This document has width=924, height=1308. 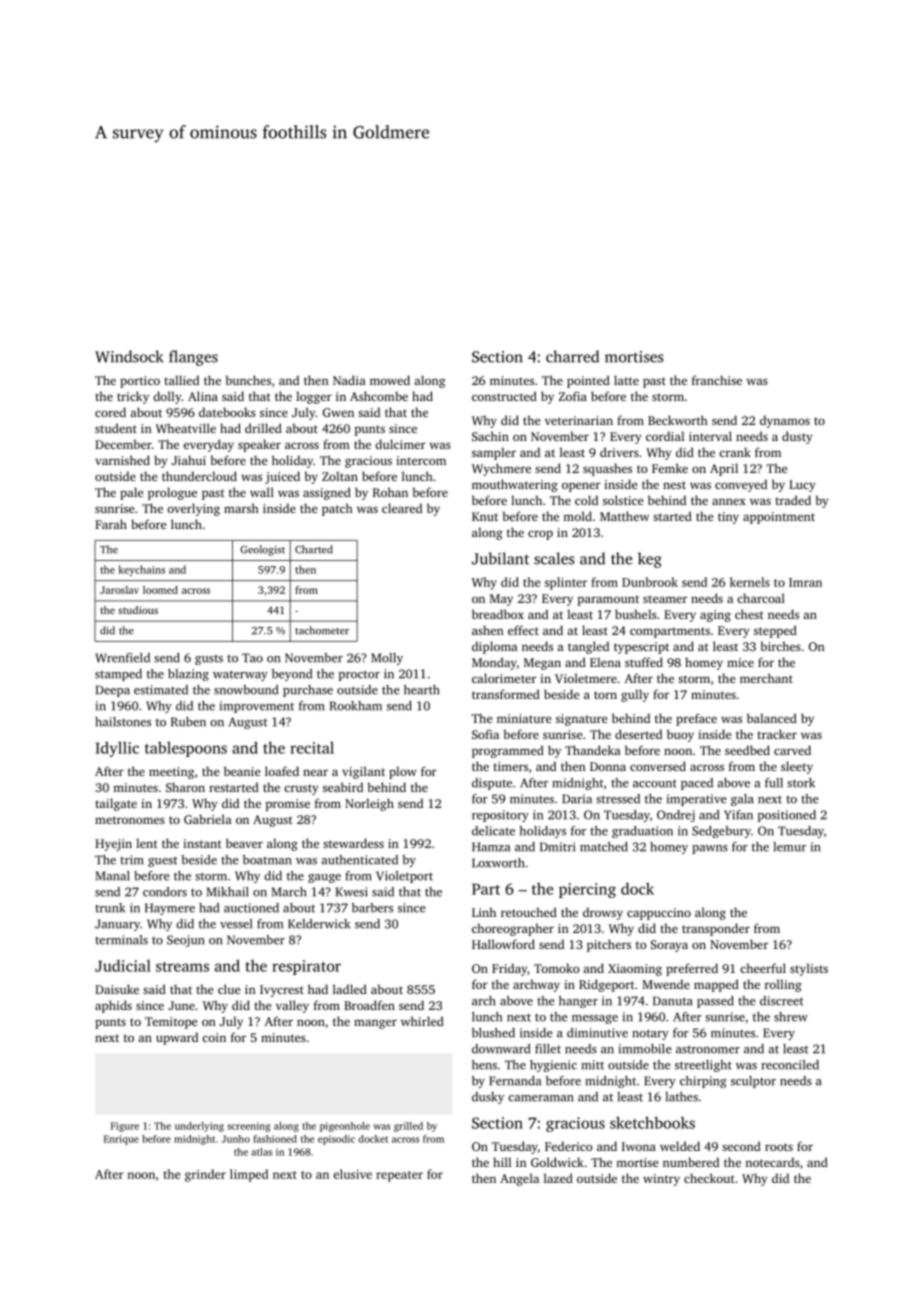 I want to click on sampler, so click(x=494, y=453).
